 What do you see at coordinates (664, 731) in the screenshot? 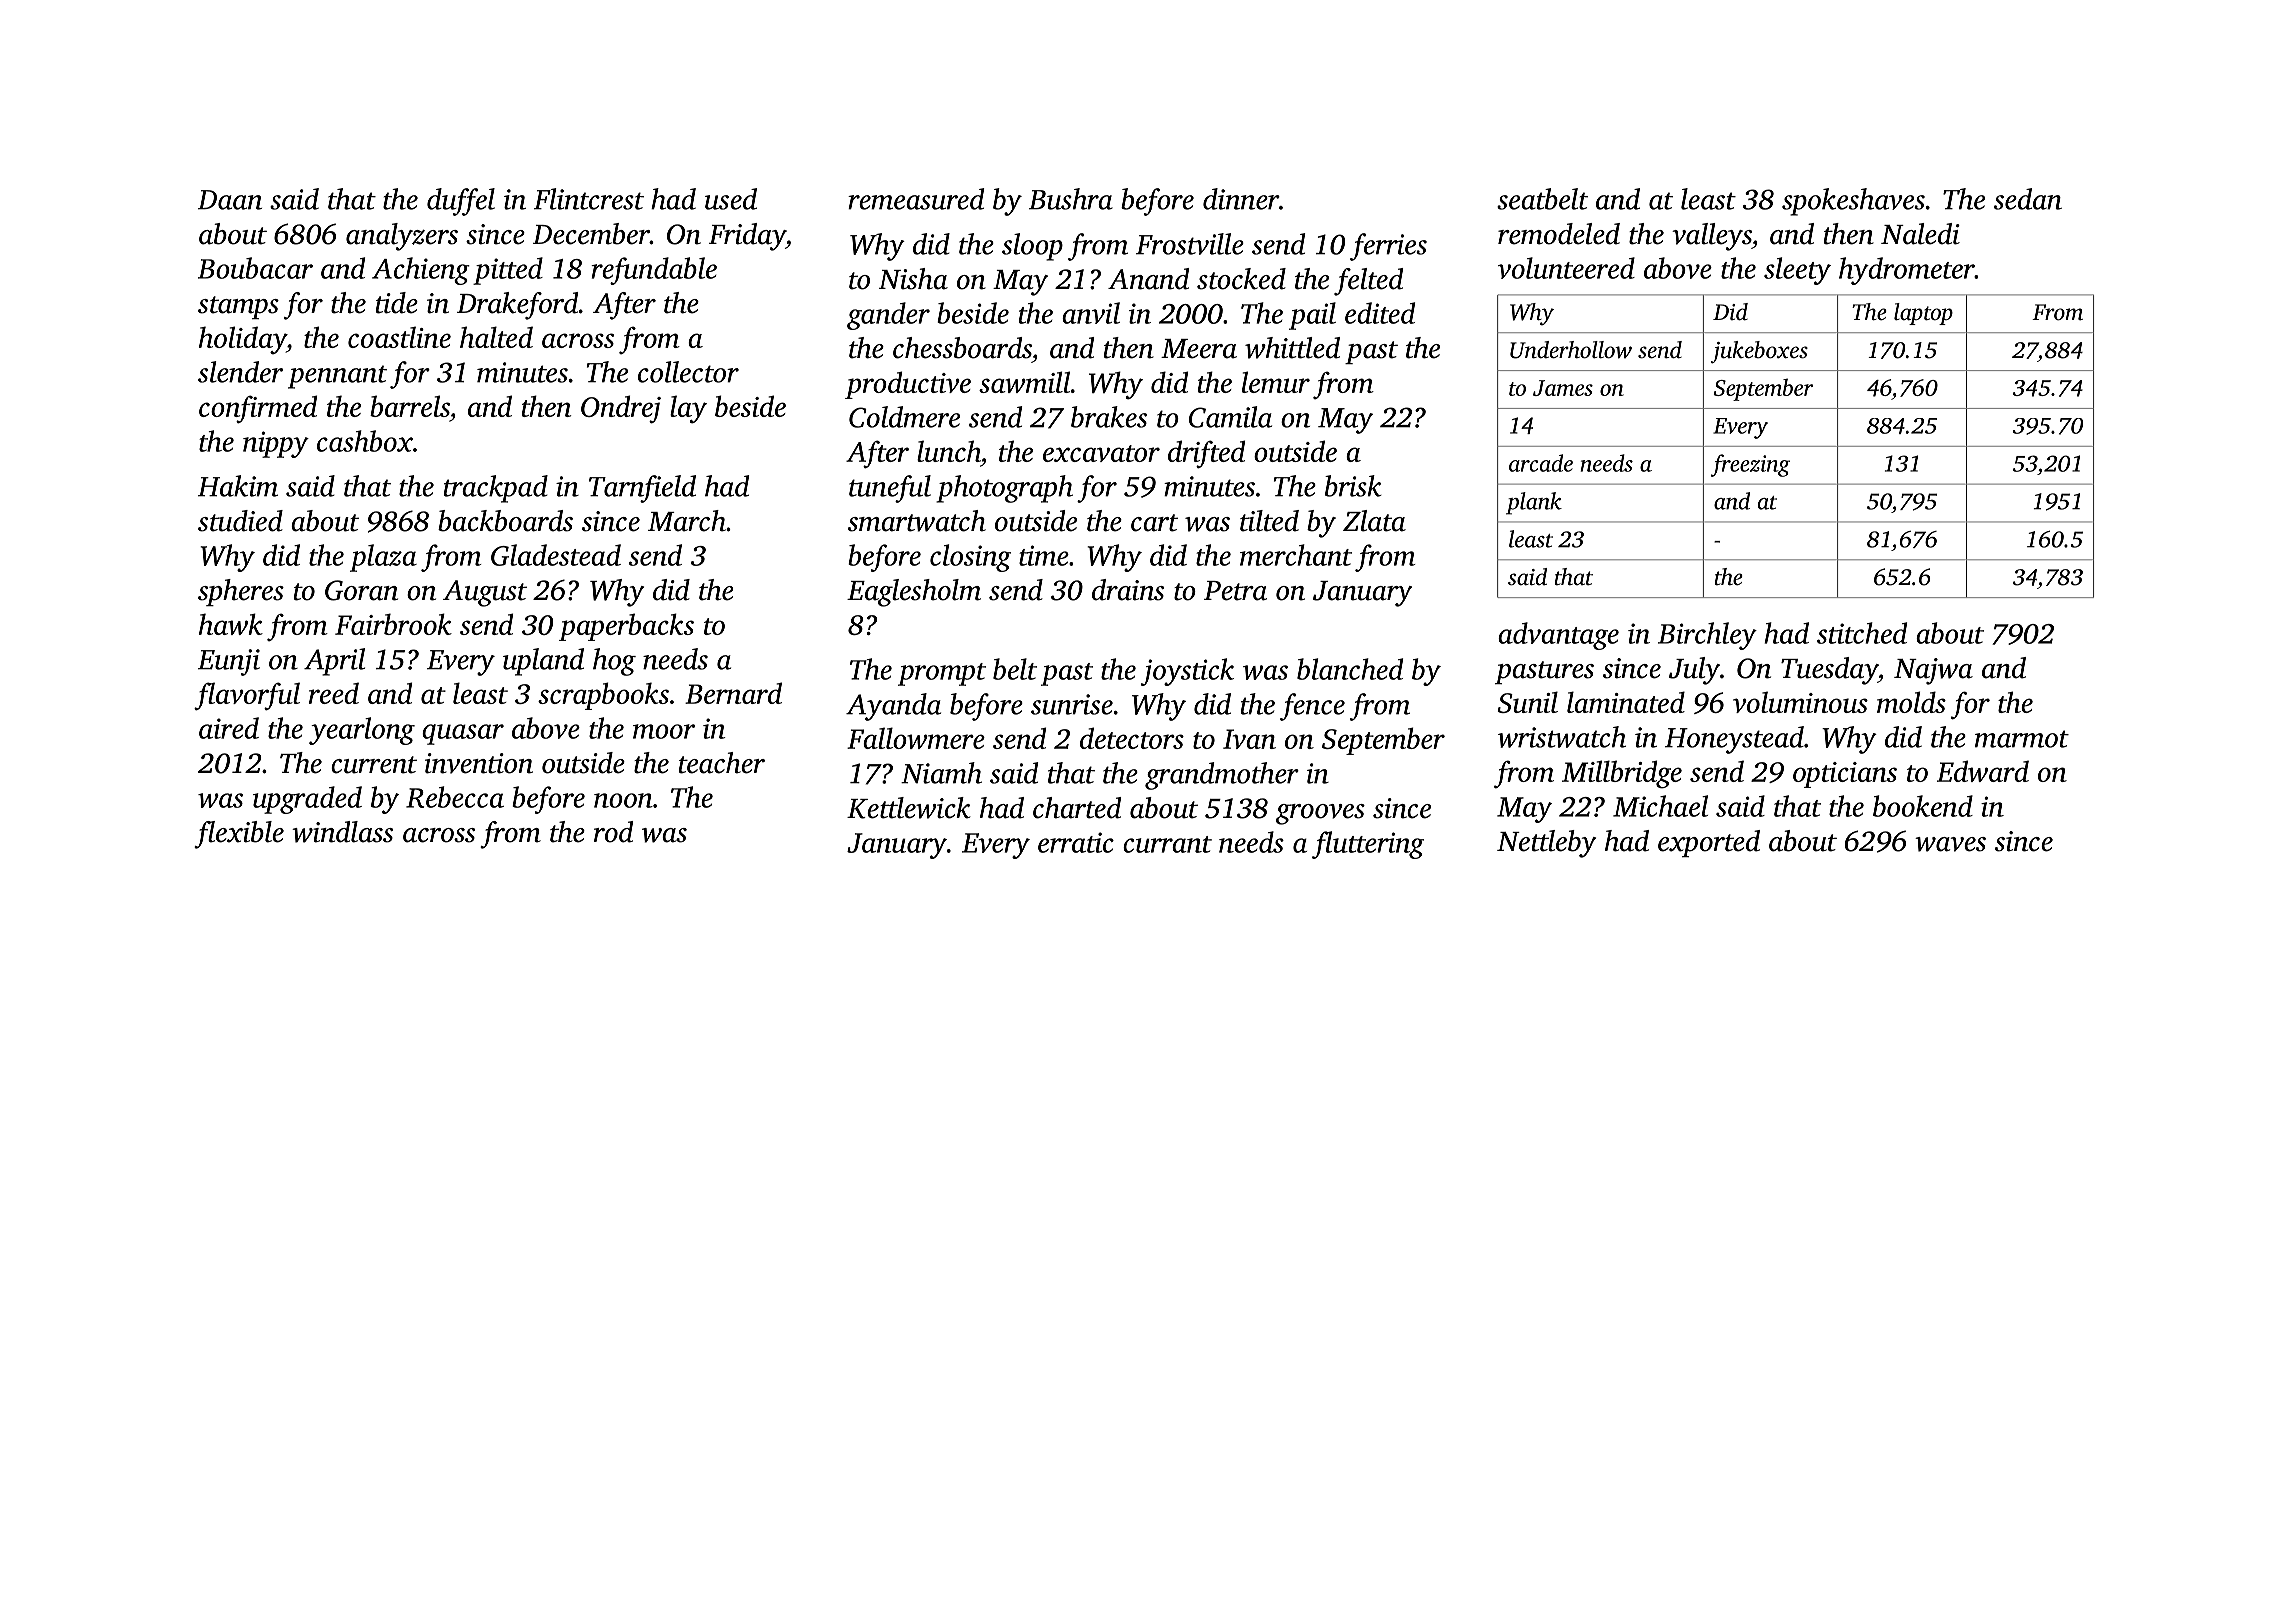
I see `moor` at bounding box center [664, 731].
